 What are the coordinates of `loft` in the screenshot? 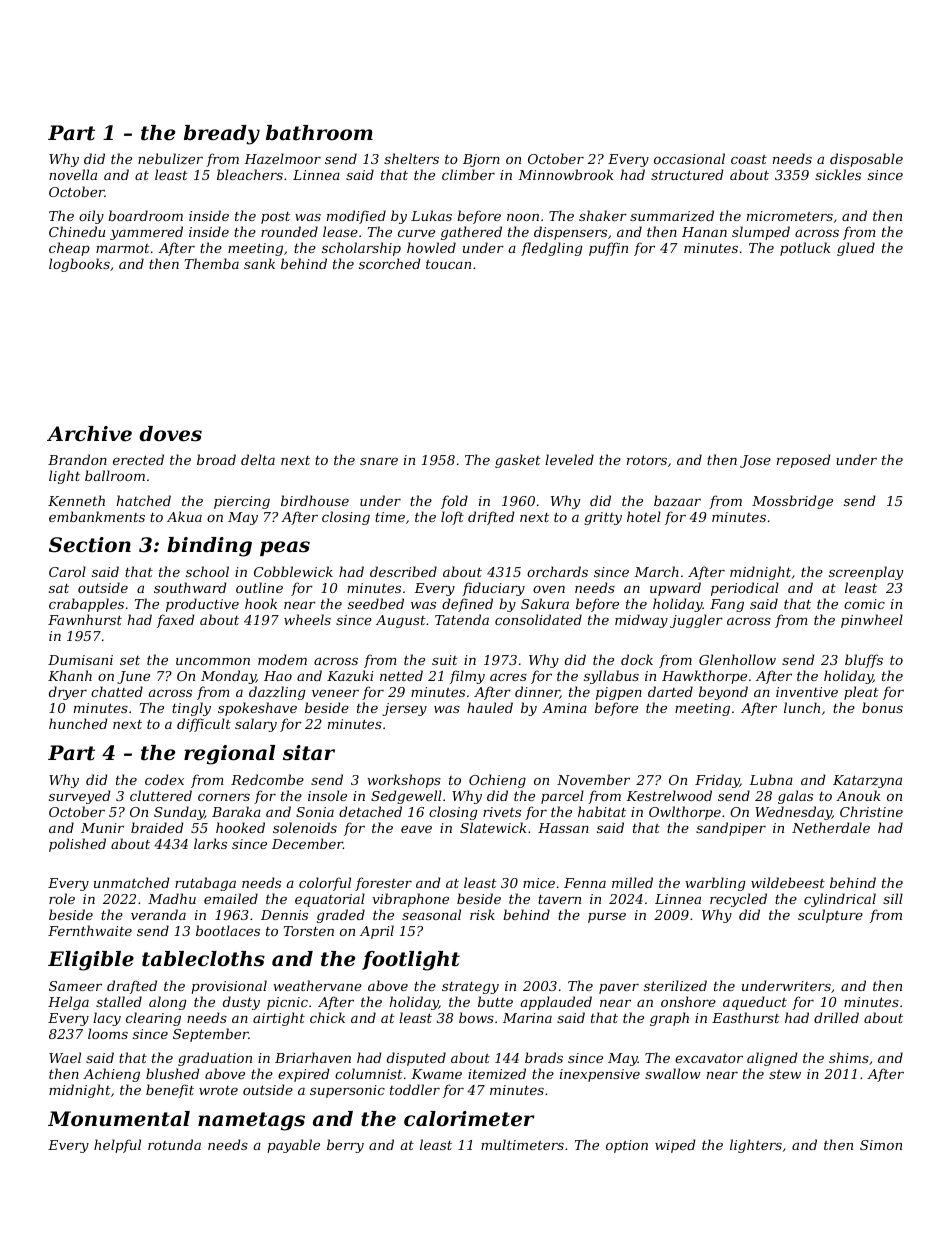 It's located at (452, 518).
